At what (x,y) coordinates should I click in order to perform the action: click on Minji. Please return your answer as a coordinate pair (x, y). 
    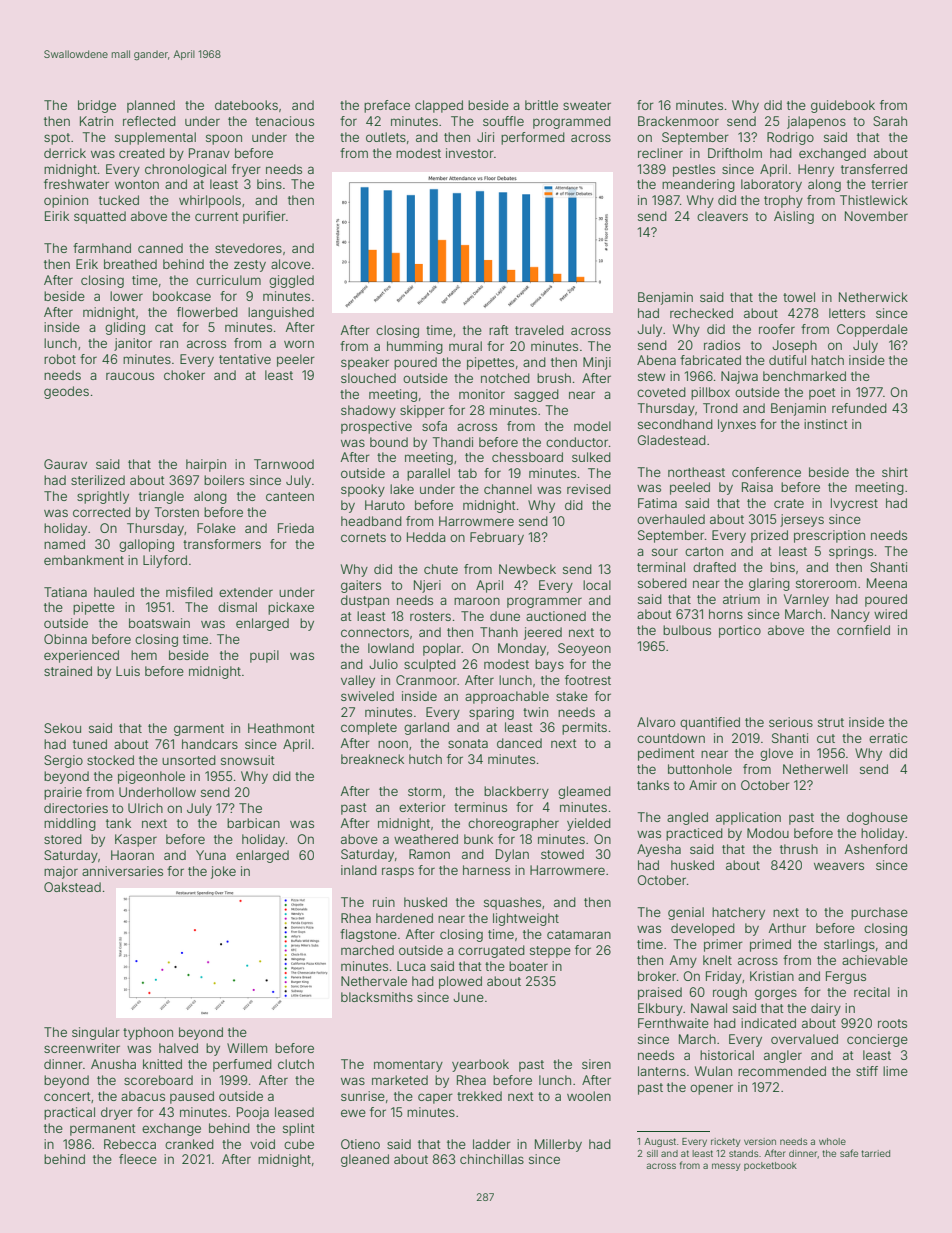
    Looking at the image, I should click on (597, 363).
